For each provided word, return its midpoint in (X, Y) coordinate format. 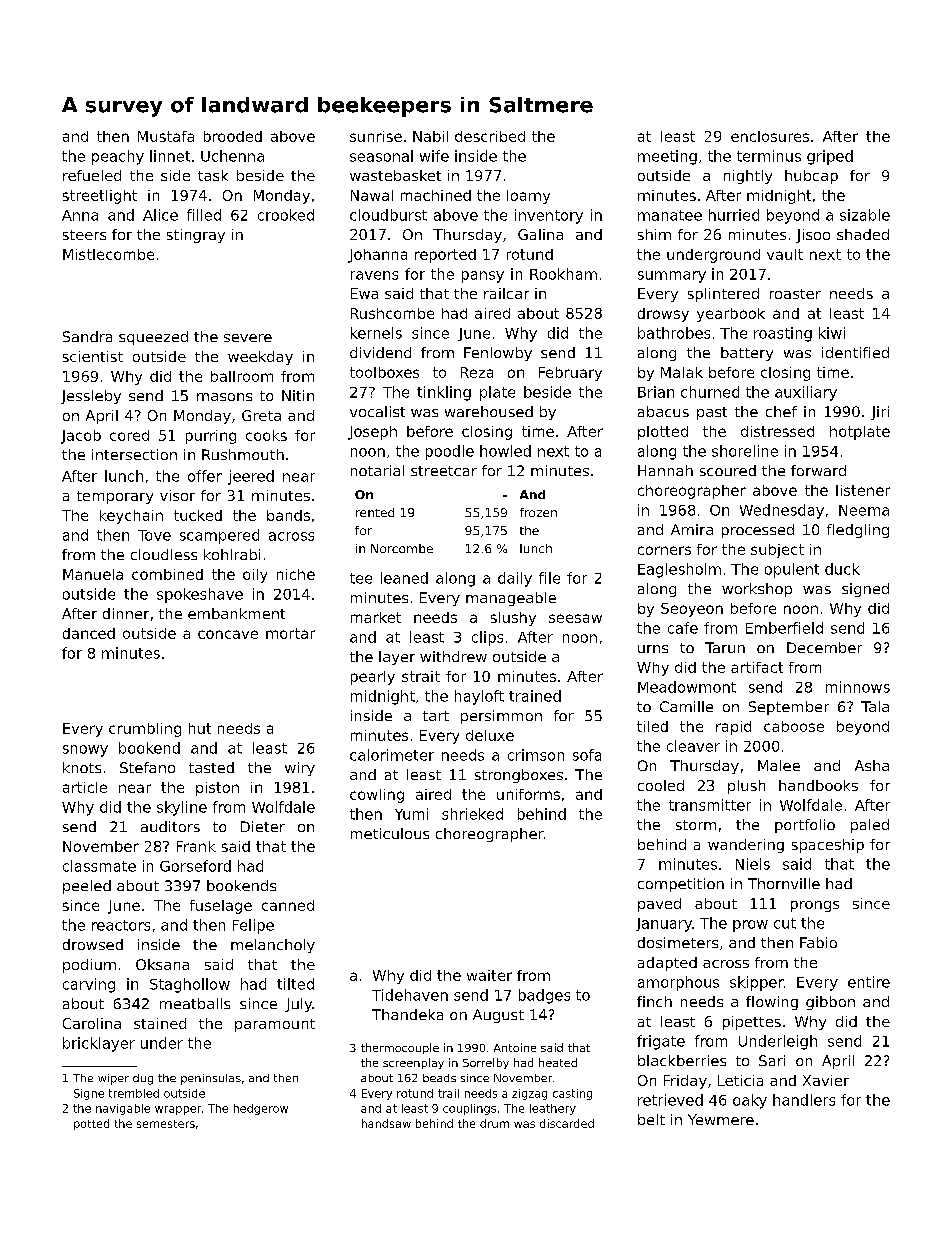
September (789, 708)
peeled (87, 887)
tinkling (444, 393)
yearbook (731, 315)
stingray (196, 236)
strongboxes (519, 776)
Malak (682, 372)
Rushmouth (243, 454)
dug (143, 1079)
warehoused (489, 411)
